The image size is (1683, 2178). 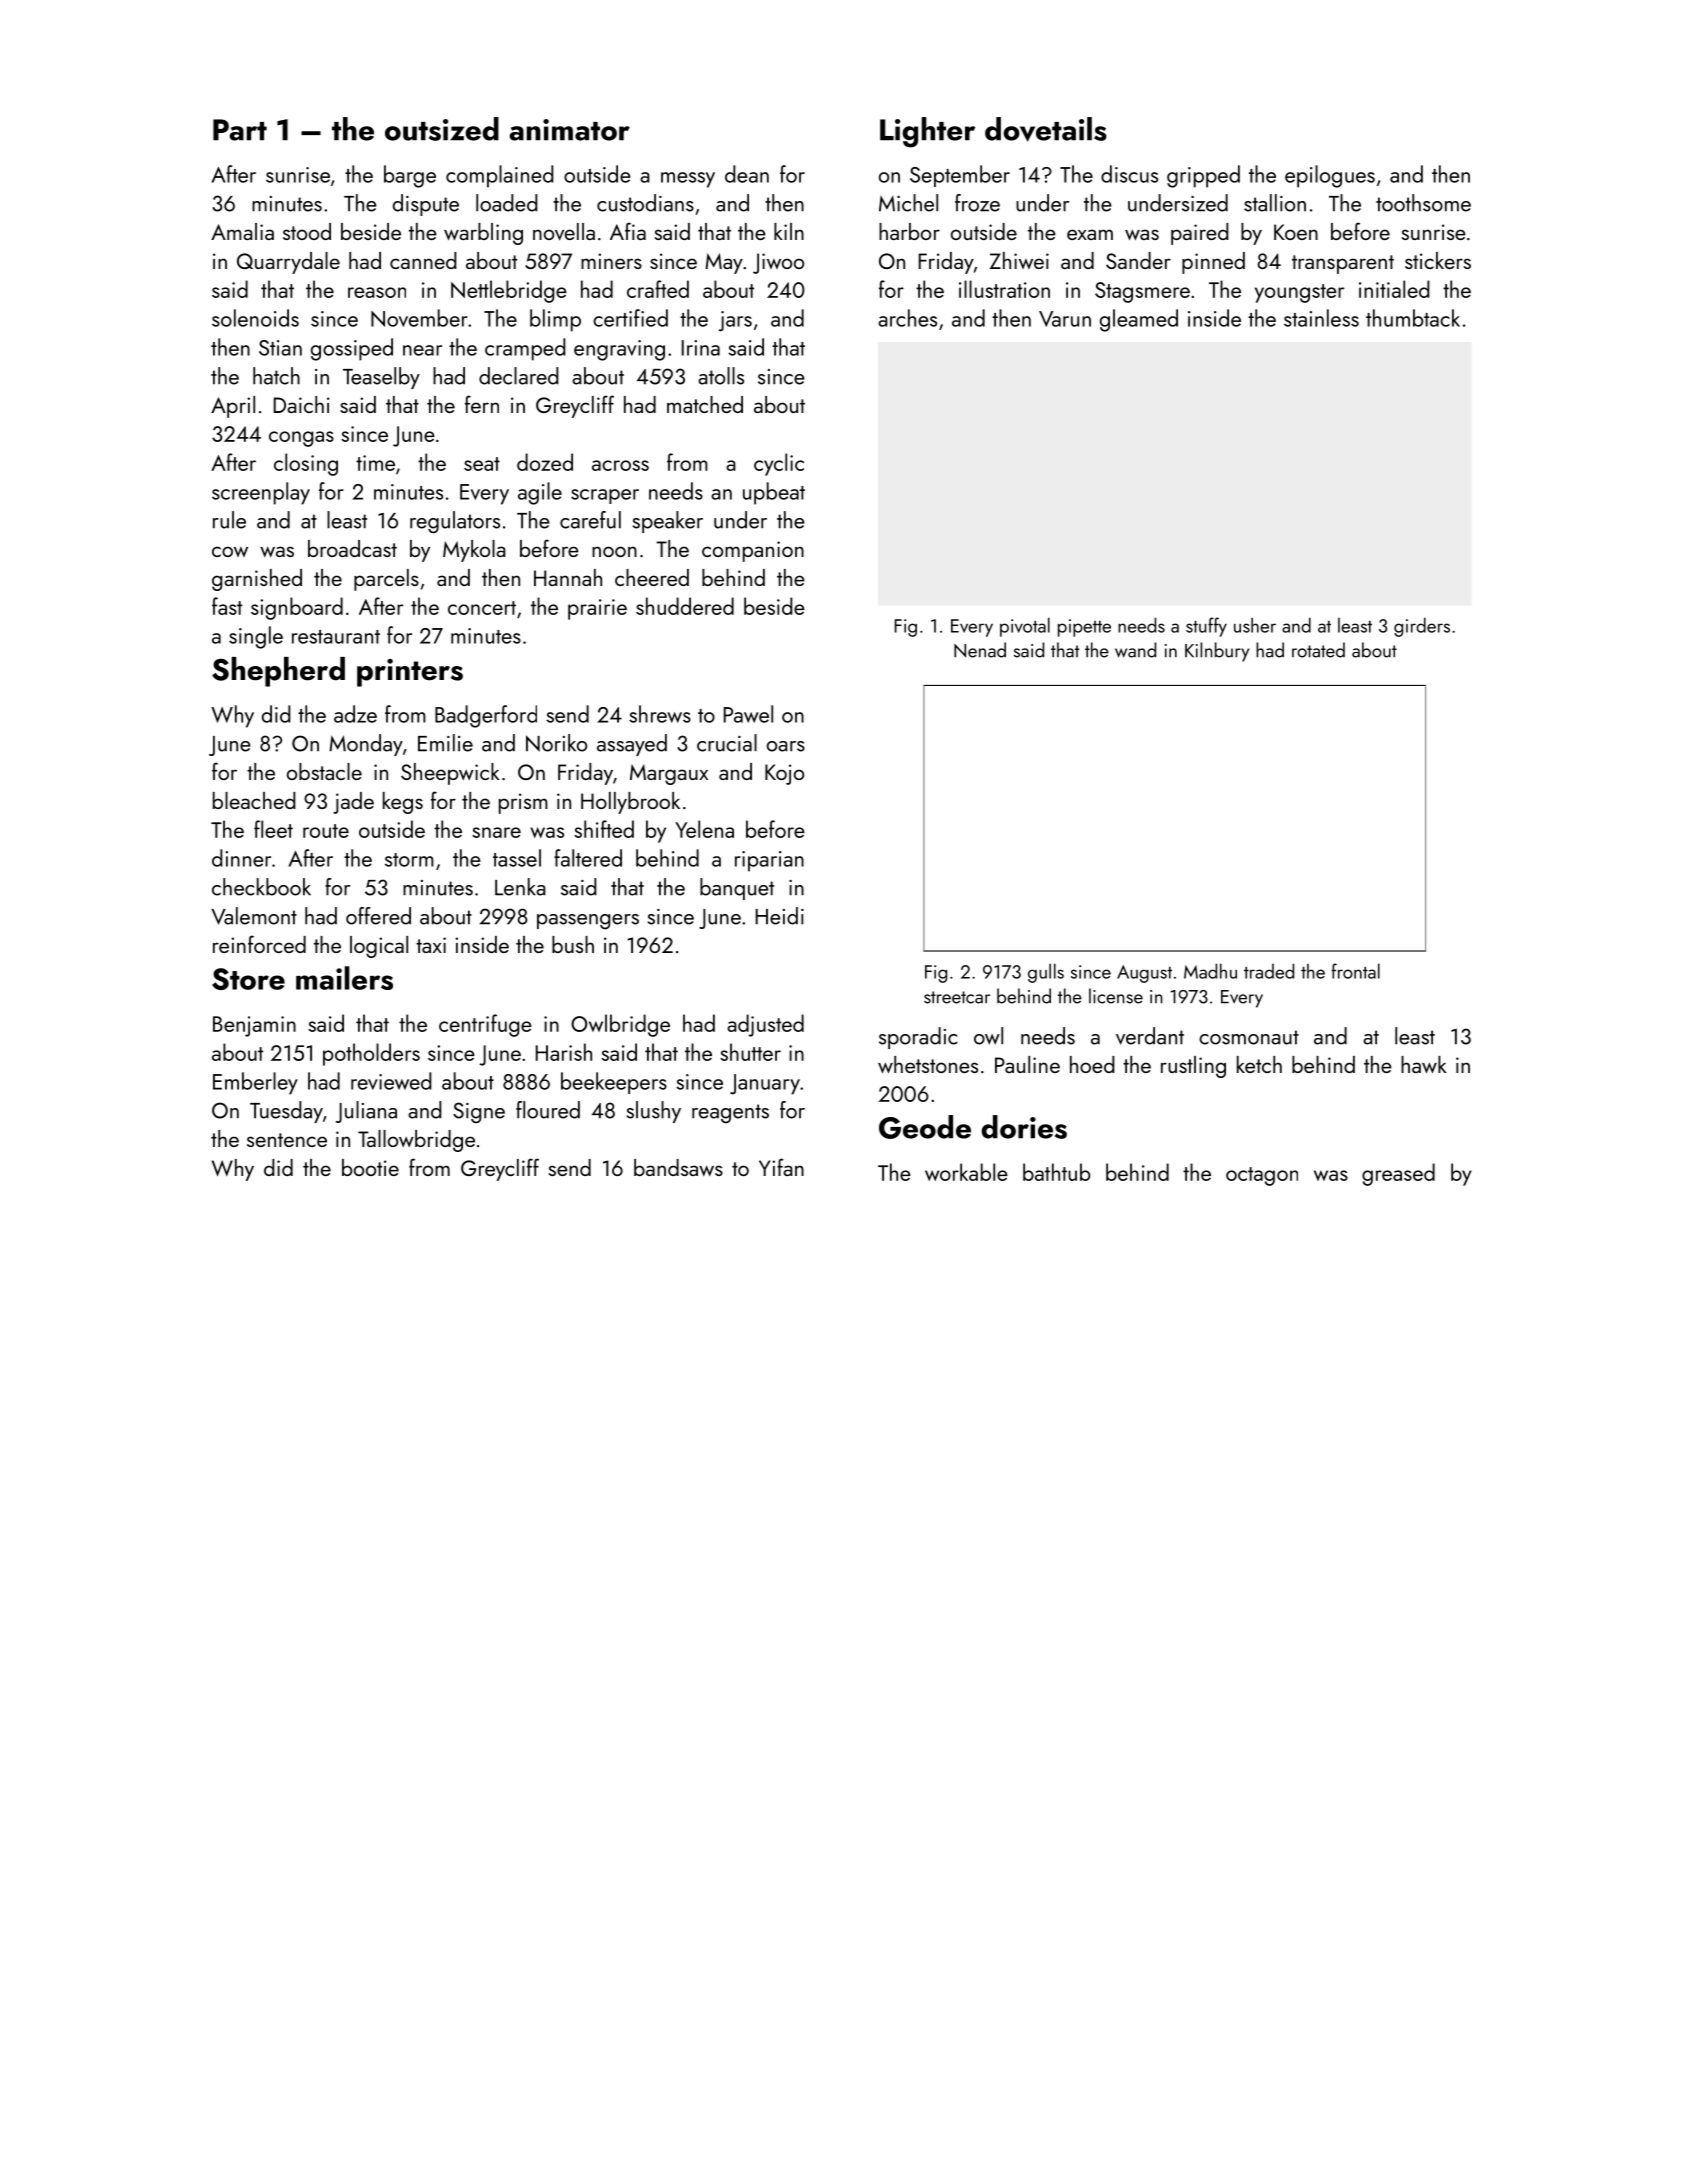 What do you see at coordinates (442, 129) in the page?
I see `outsized` at bounding box center [442, 129].
